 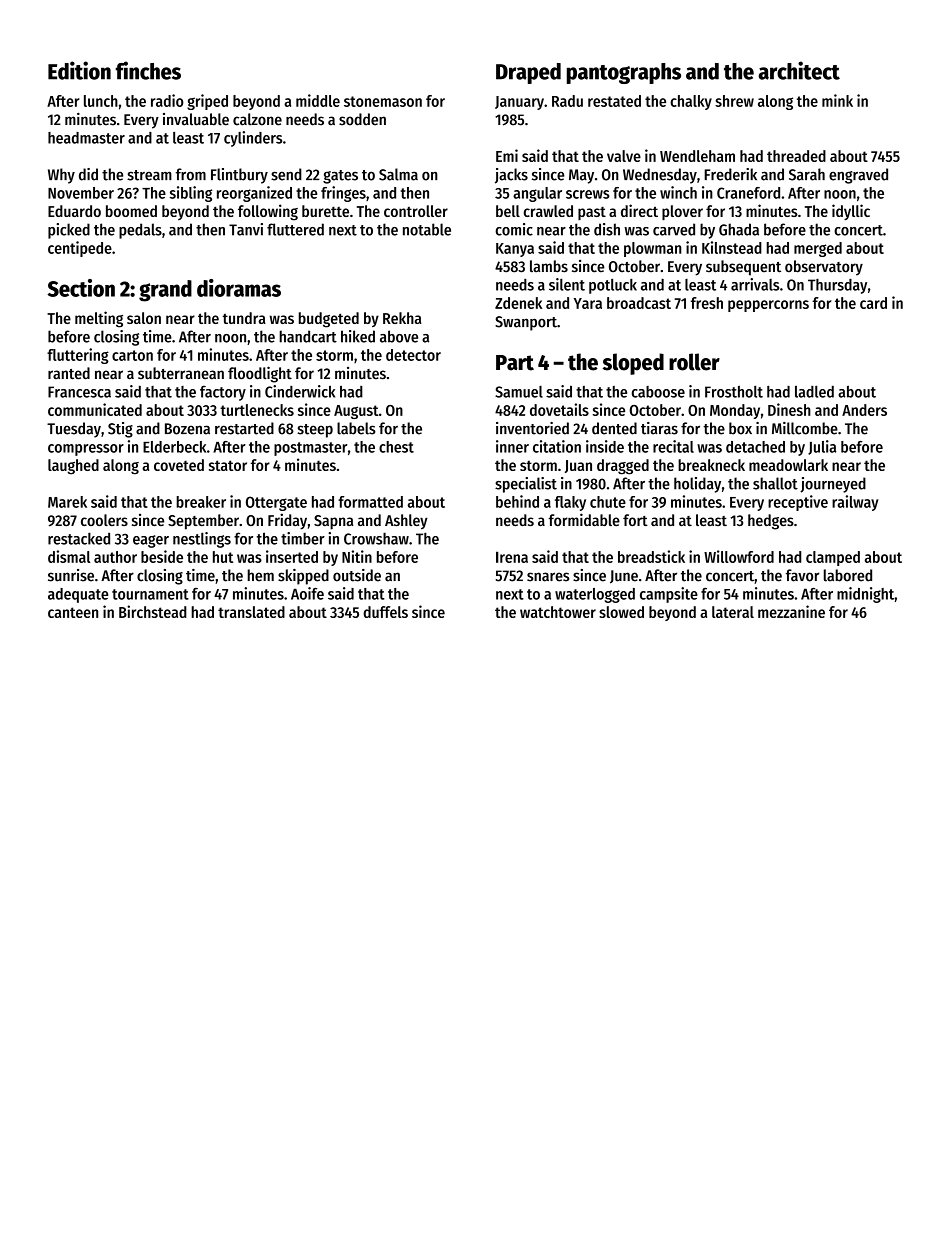 What do you see at coordinates (406, 522) in the screenshot?
I see `Ashley` at bounding box center [406, 522].
